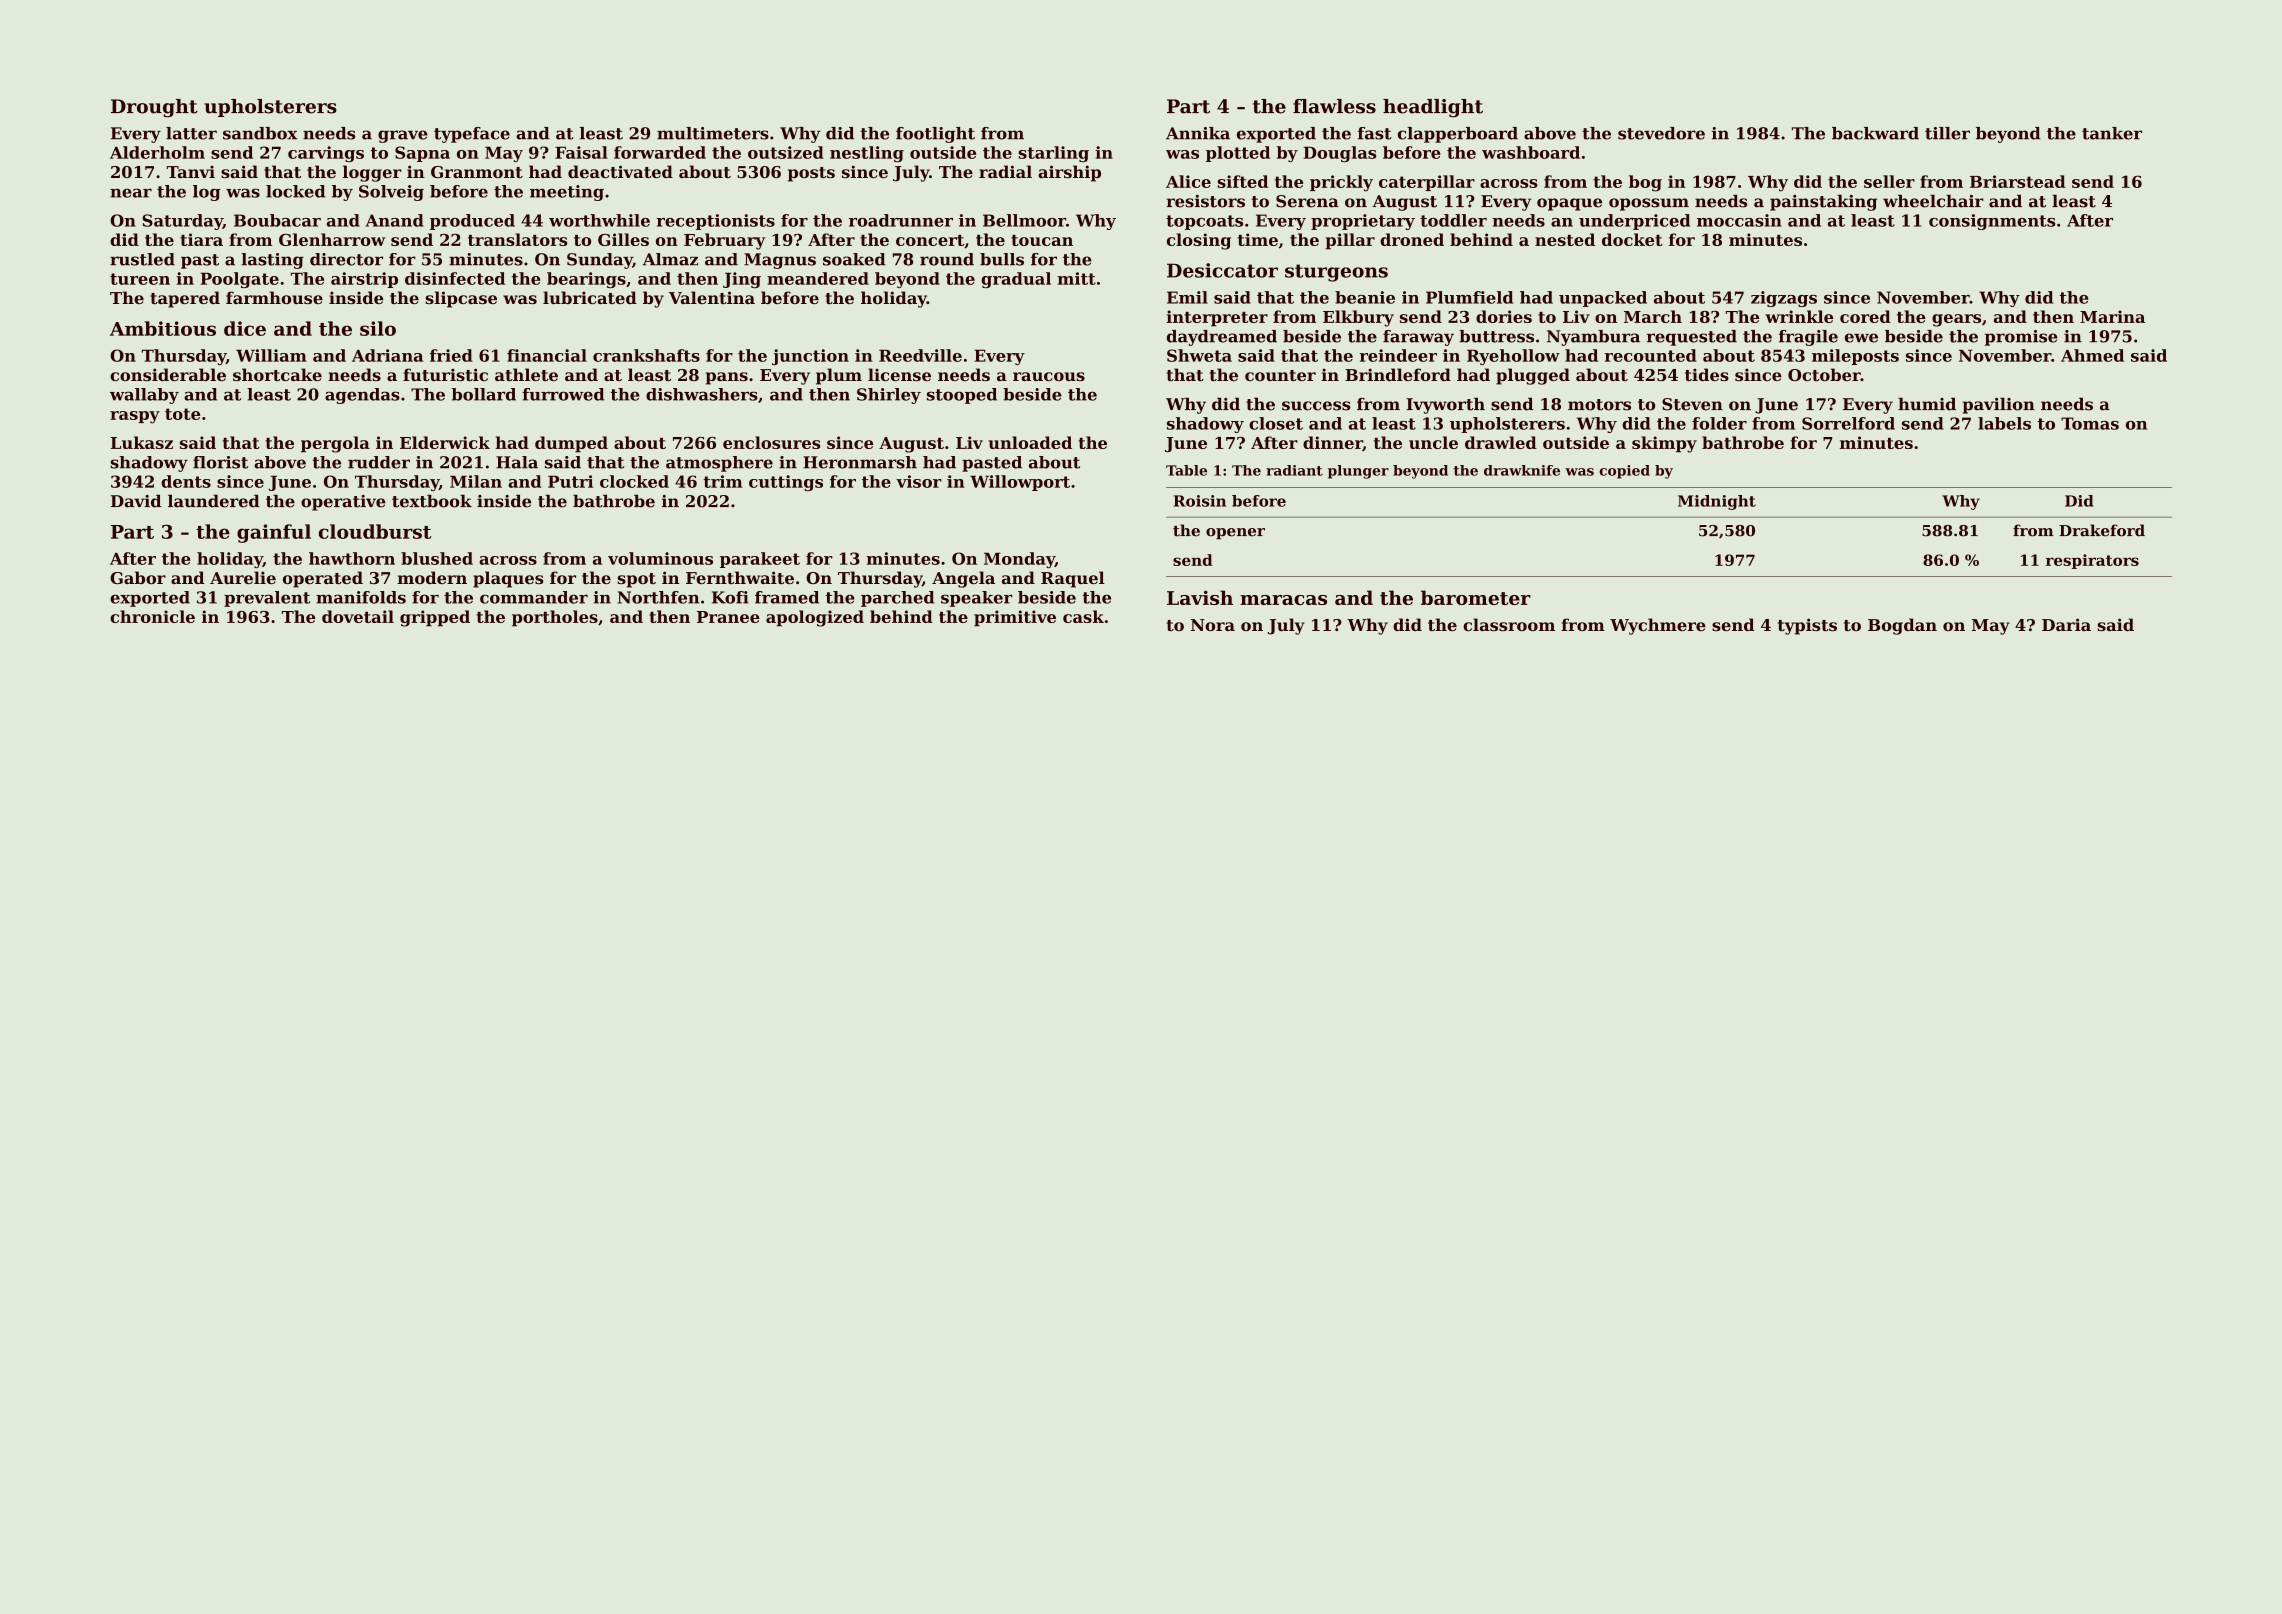 This page has height=1614, width=2282. Describe the element at coordinates (1992, 222) in the page. I see `consignments` at that location.
